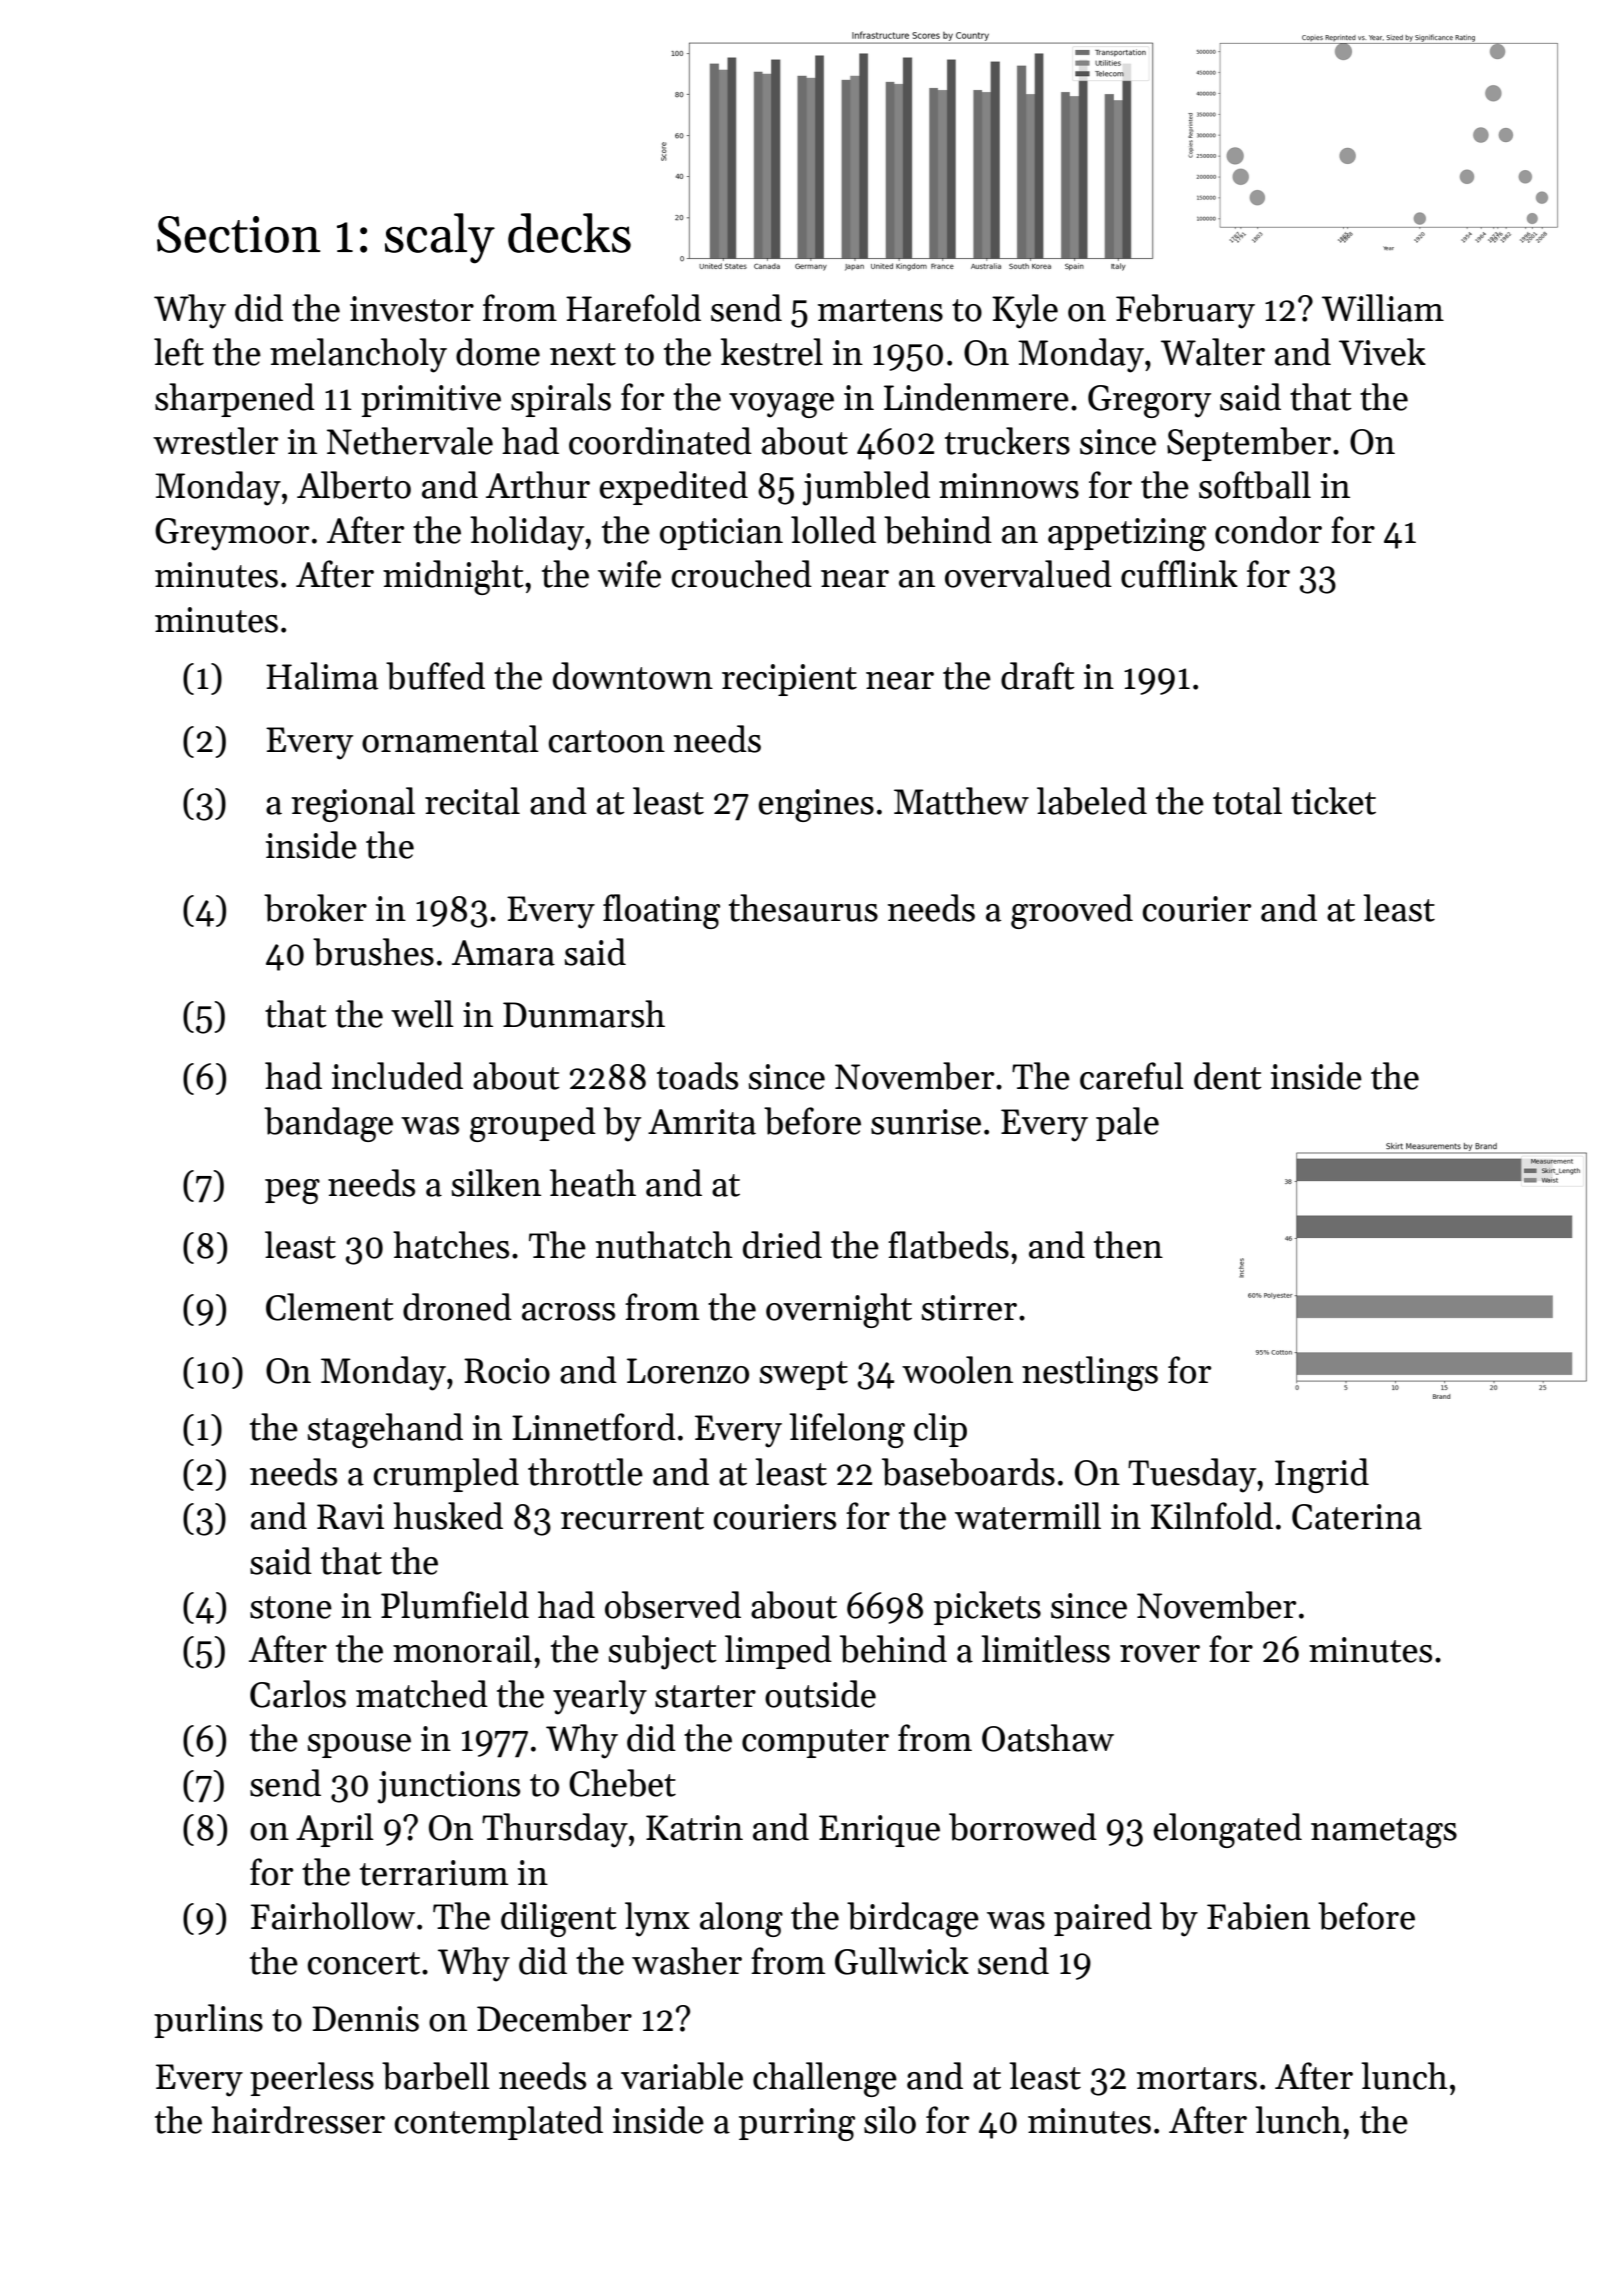  What do you see at coordinates (1179, 574) in the screenshot?
I see `cufflink` at bounding box center [1179, 574].
